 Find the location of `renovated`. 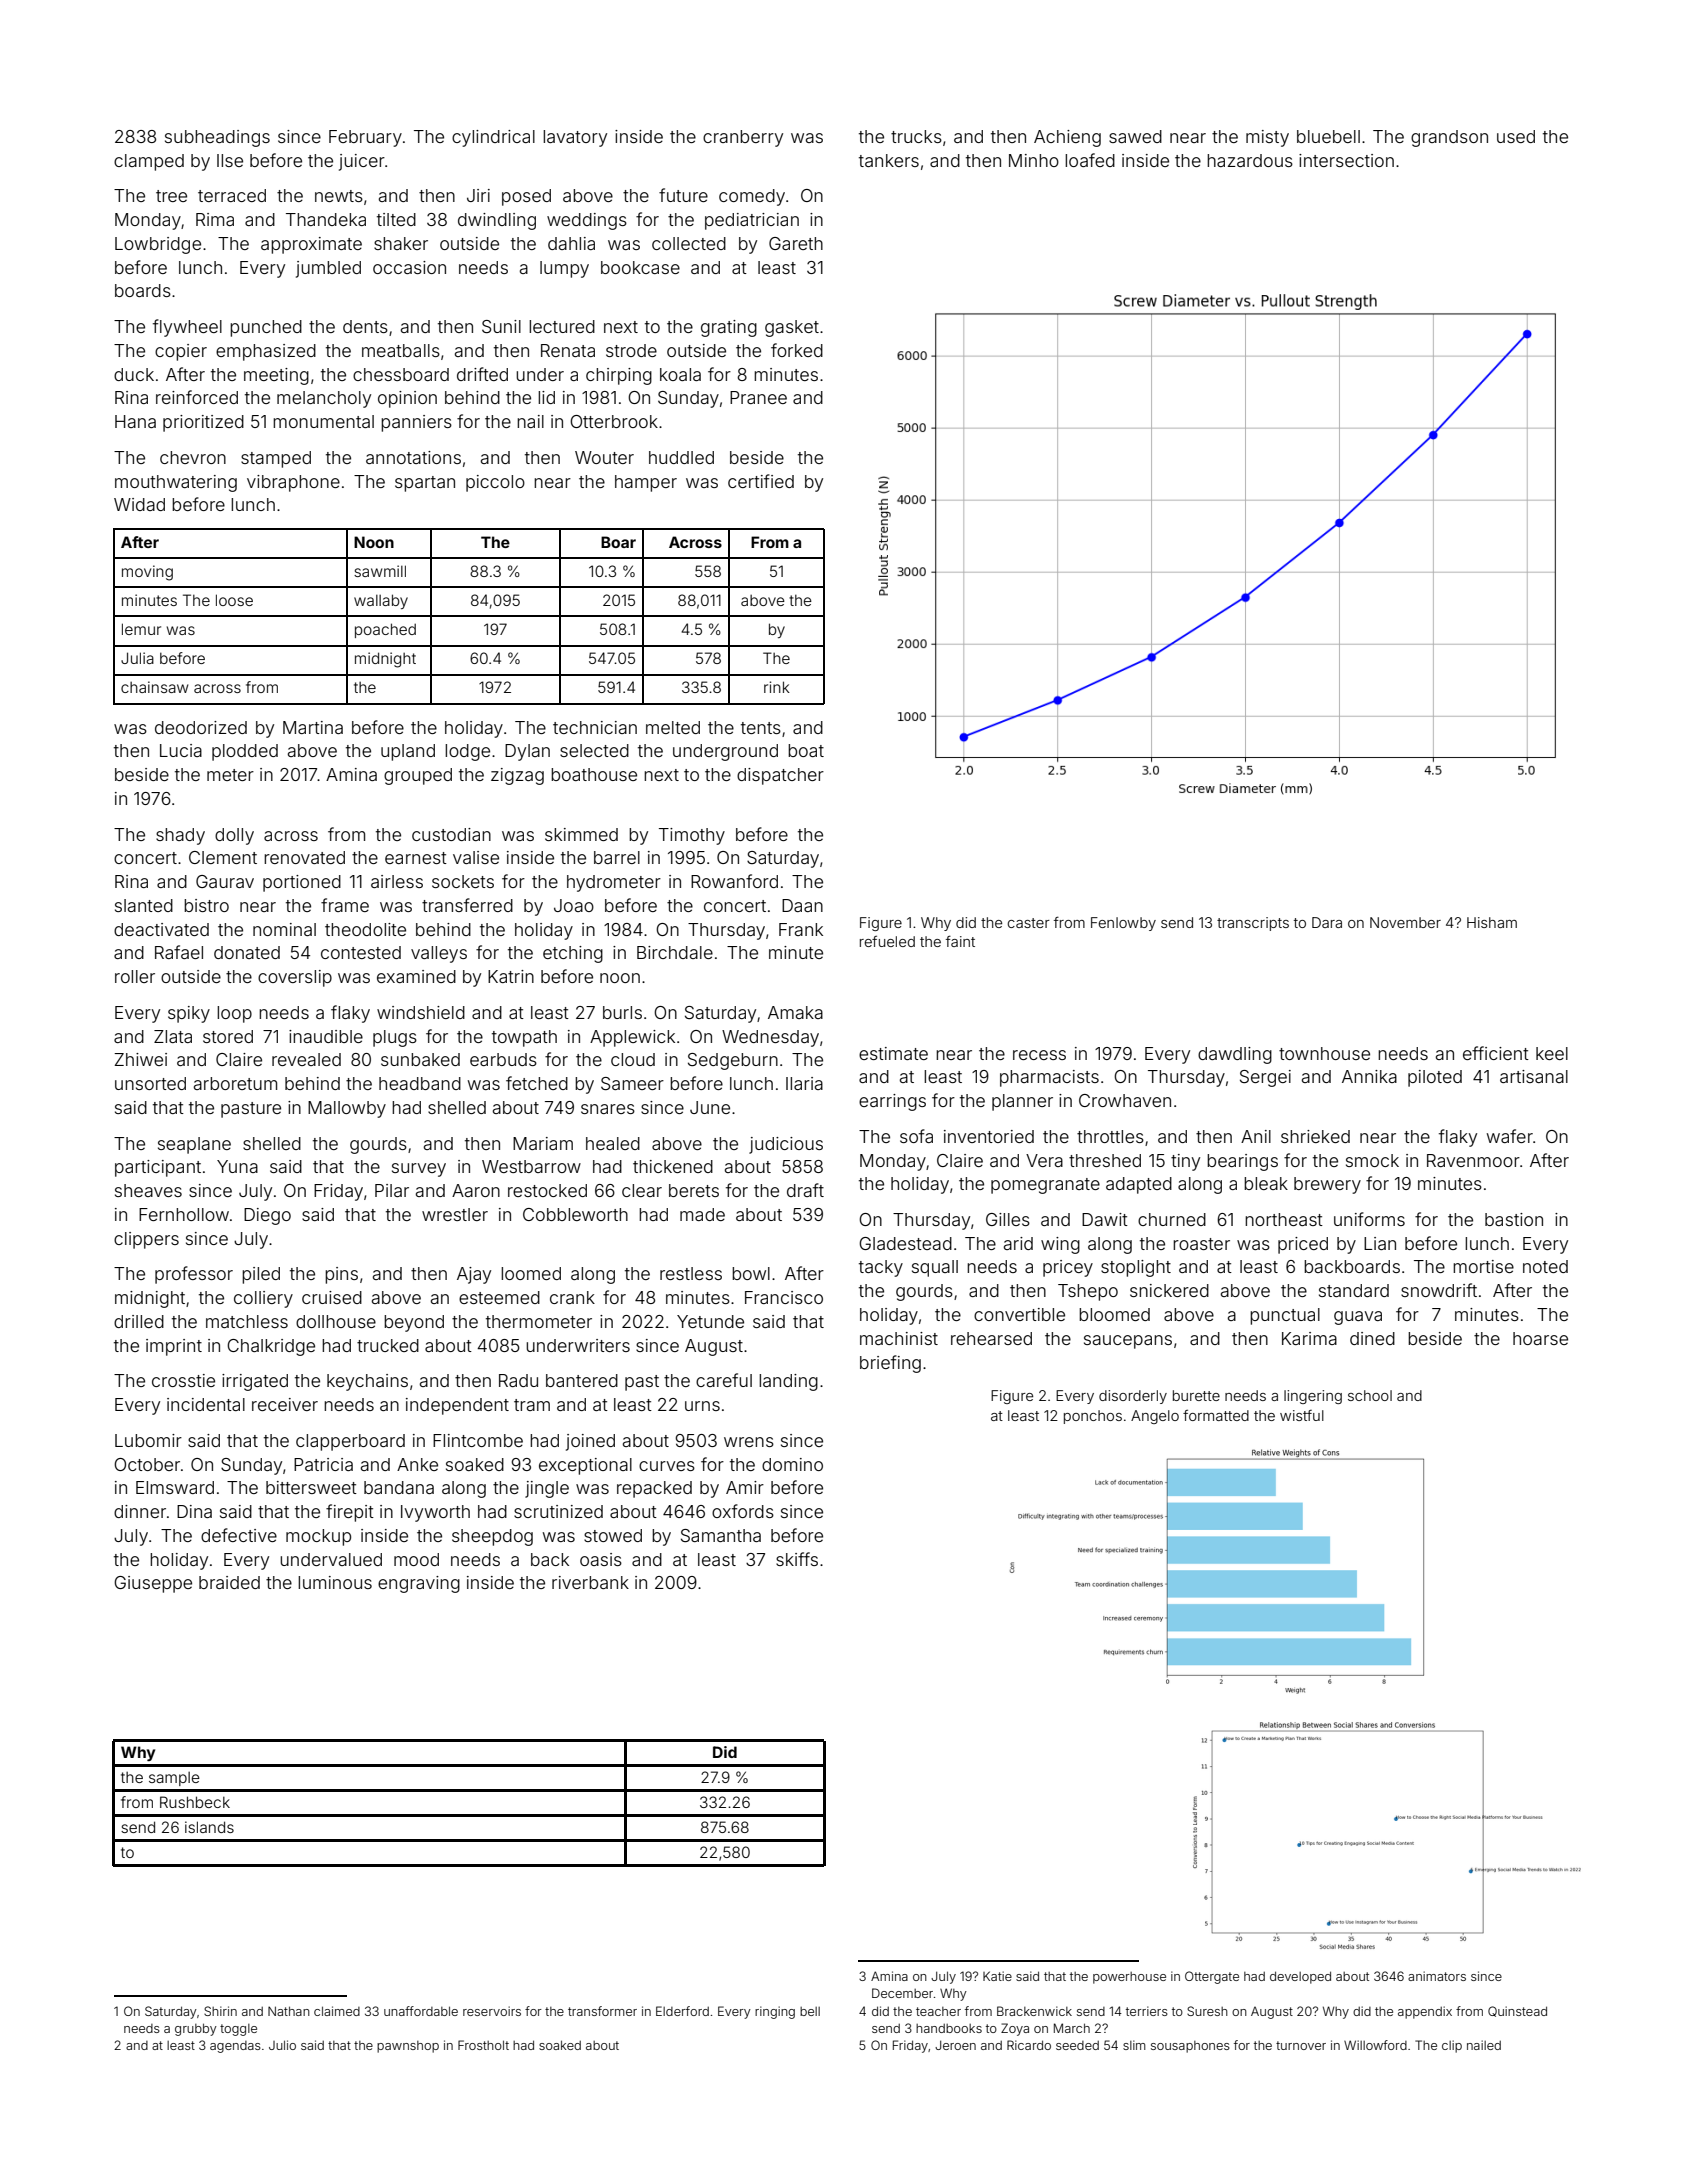

renovated is located at coordinates (304, 857).
